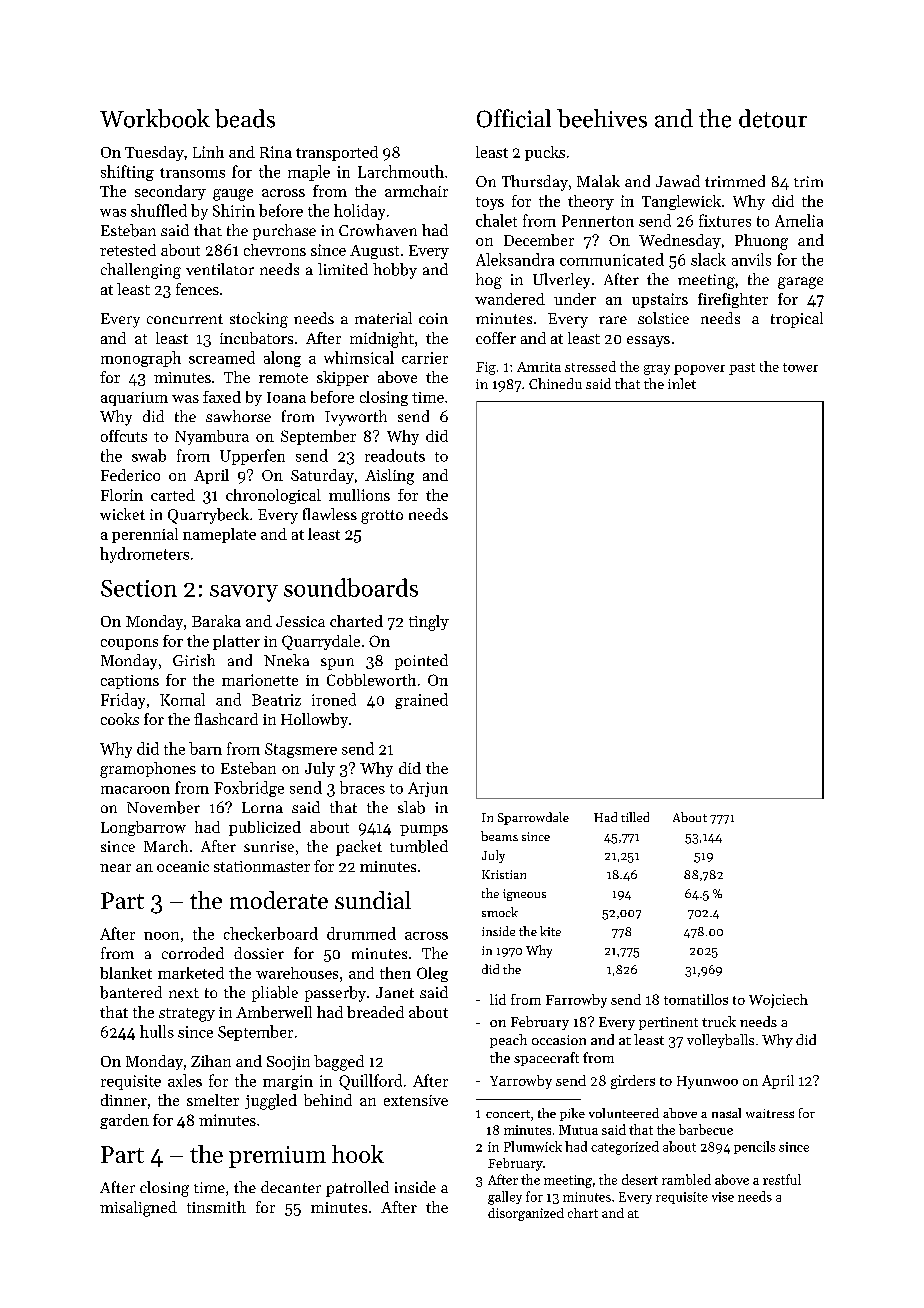  What do you see at coordinates (127, 173) in the page?
I see `shifting` at bounding box center [127, 173].
